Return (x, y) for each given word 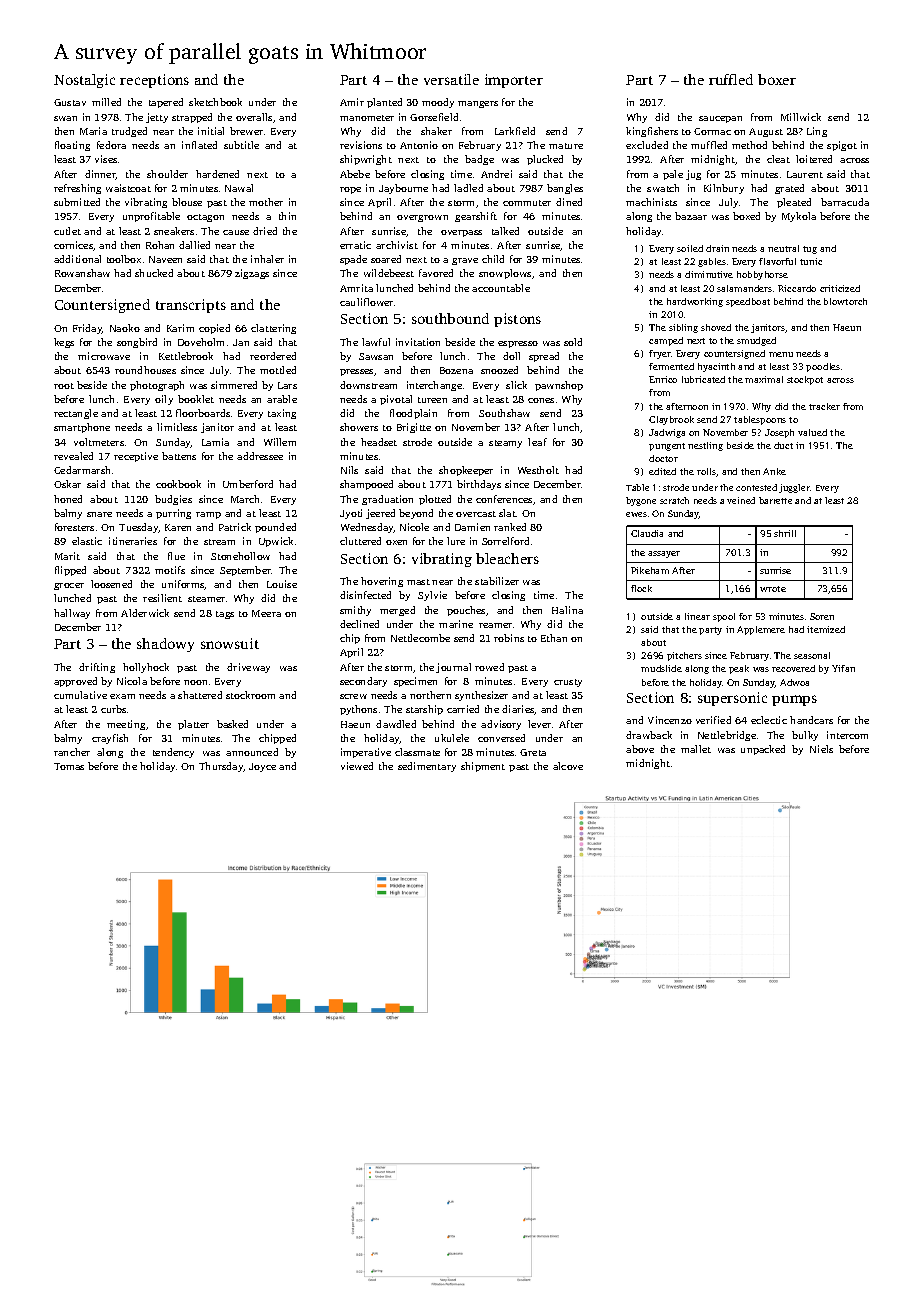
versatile (451, 79)
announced (252, 752)
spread (544, 357)
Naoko (125, 328)
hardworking (695, 302)
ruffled (731, 79)
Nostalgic (84, 81)
